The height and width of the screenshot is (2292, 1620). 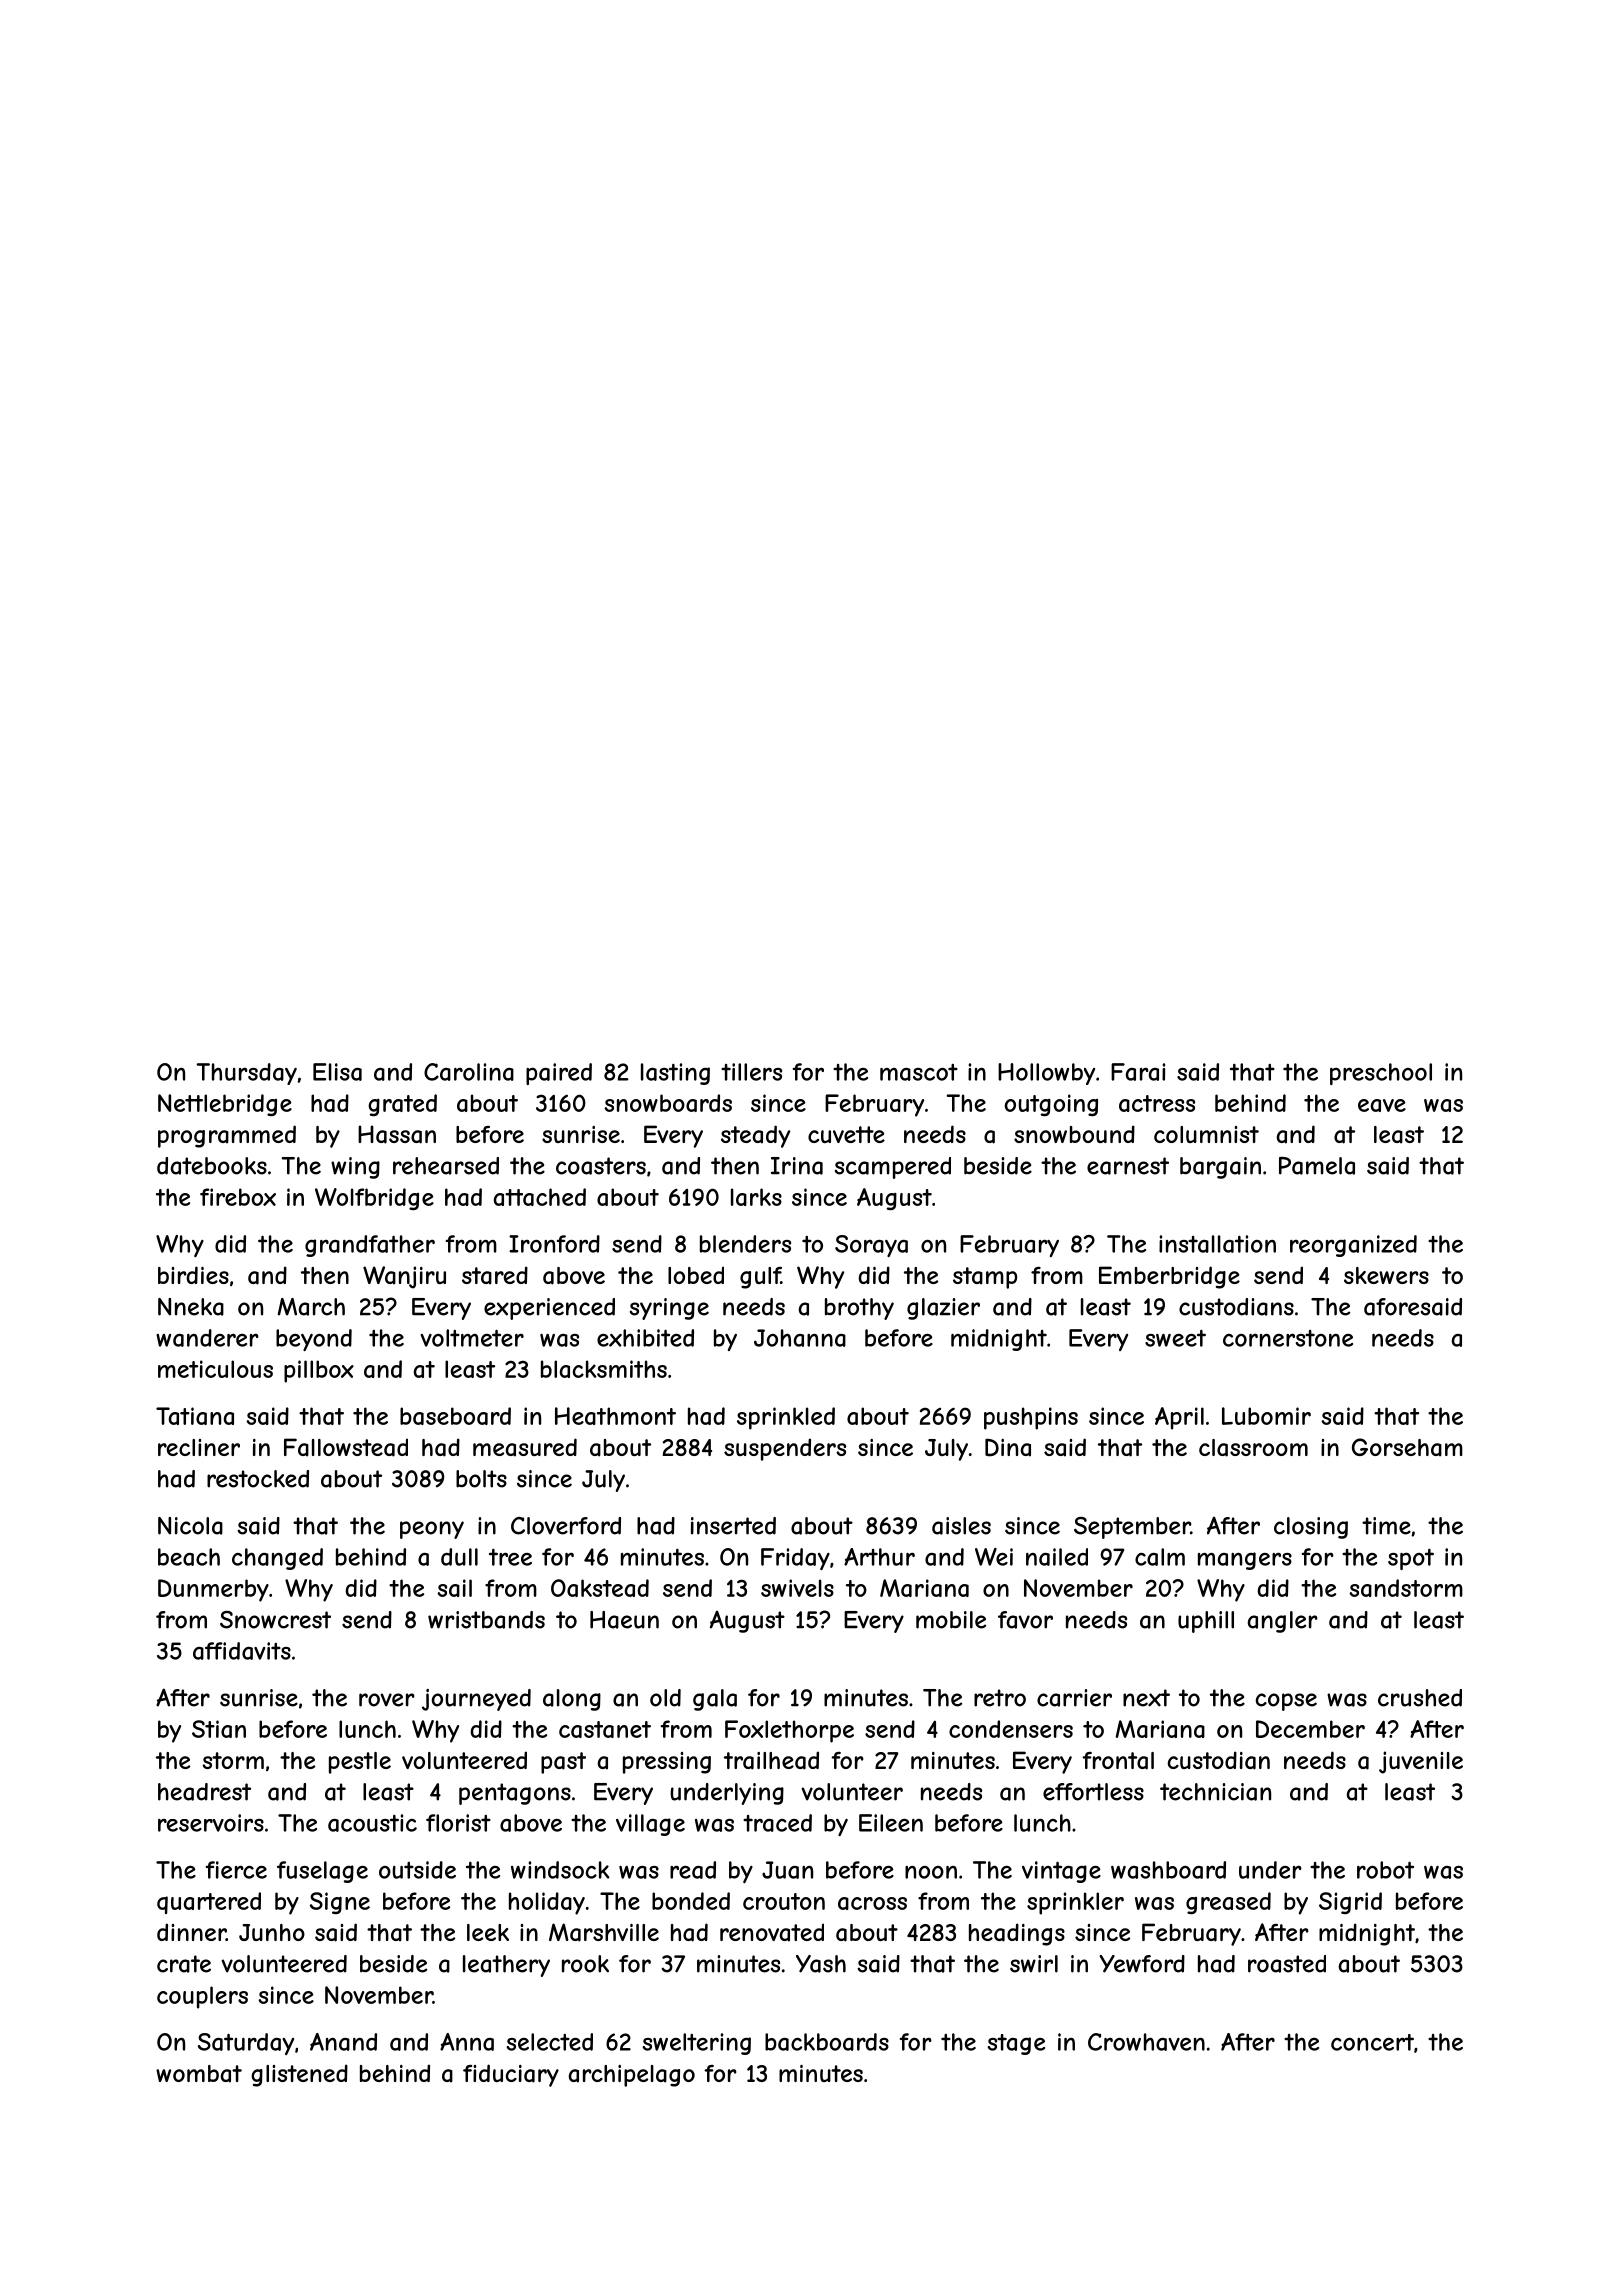 I want to click on wristbands, so click(x=486, y=1620).
